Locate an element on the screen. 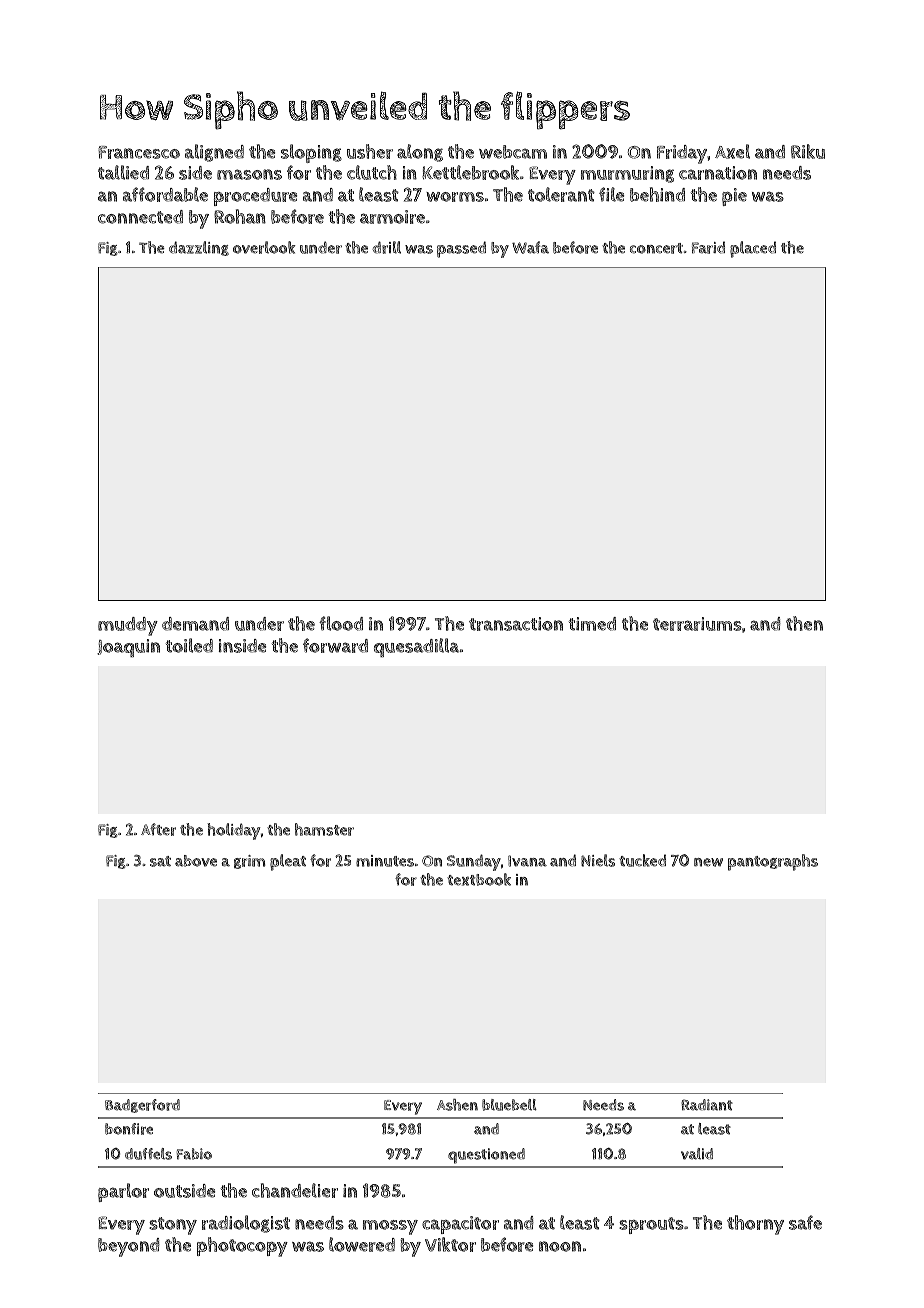 This screenshot has height=1308, width=924. above is located at coordinates (196, 861).
